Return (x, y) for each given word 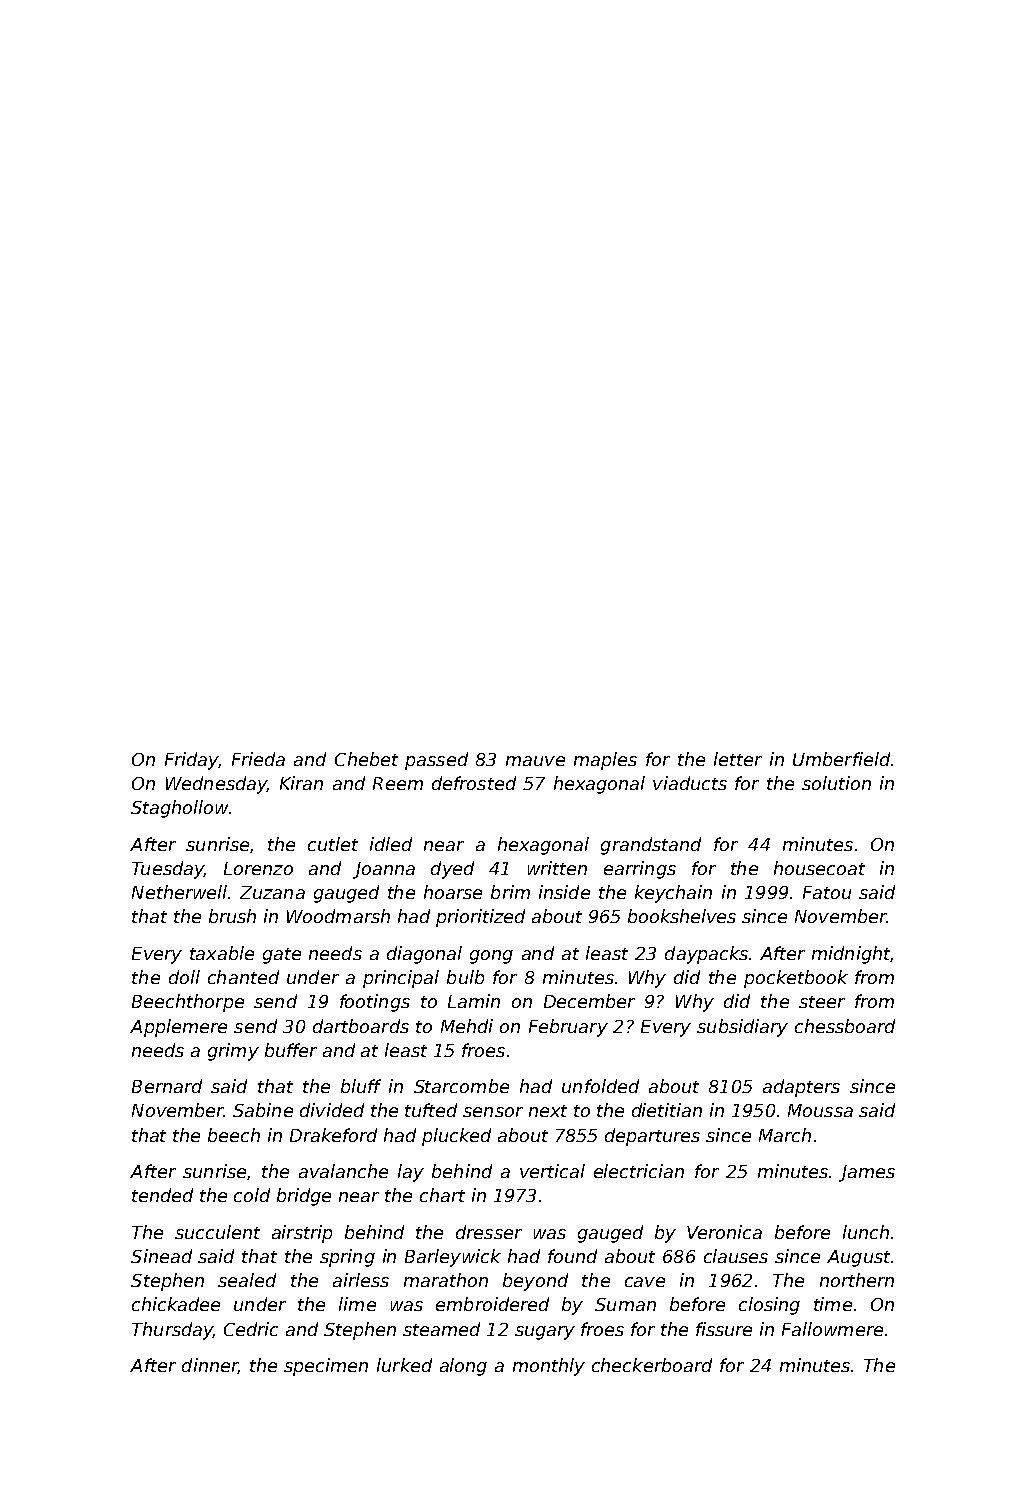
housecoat (819, 868)
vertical (552, 1171)
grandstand (651, 846)
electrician (639, 1171)
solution (836, 783)
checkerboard (652, 1365)
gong (491, 957)
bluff (361, 1086)
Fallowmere (832, 1329)
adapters (801, 1088)
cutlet (333, 844)
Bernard (167, 1086)
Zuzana (272, 892)
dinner (210, 1366)
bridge (304, 1197)
